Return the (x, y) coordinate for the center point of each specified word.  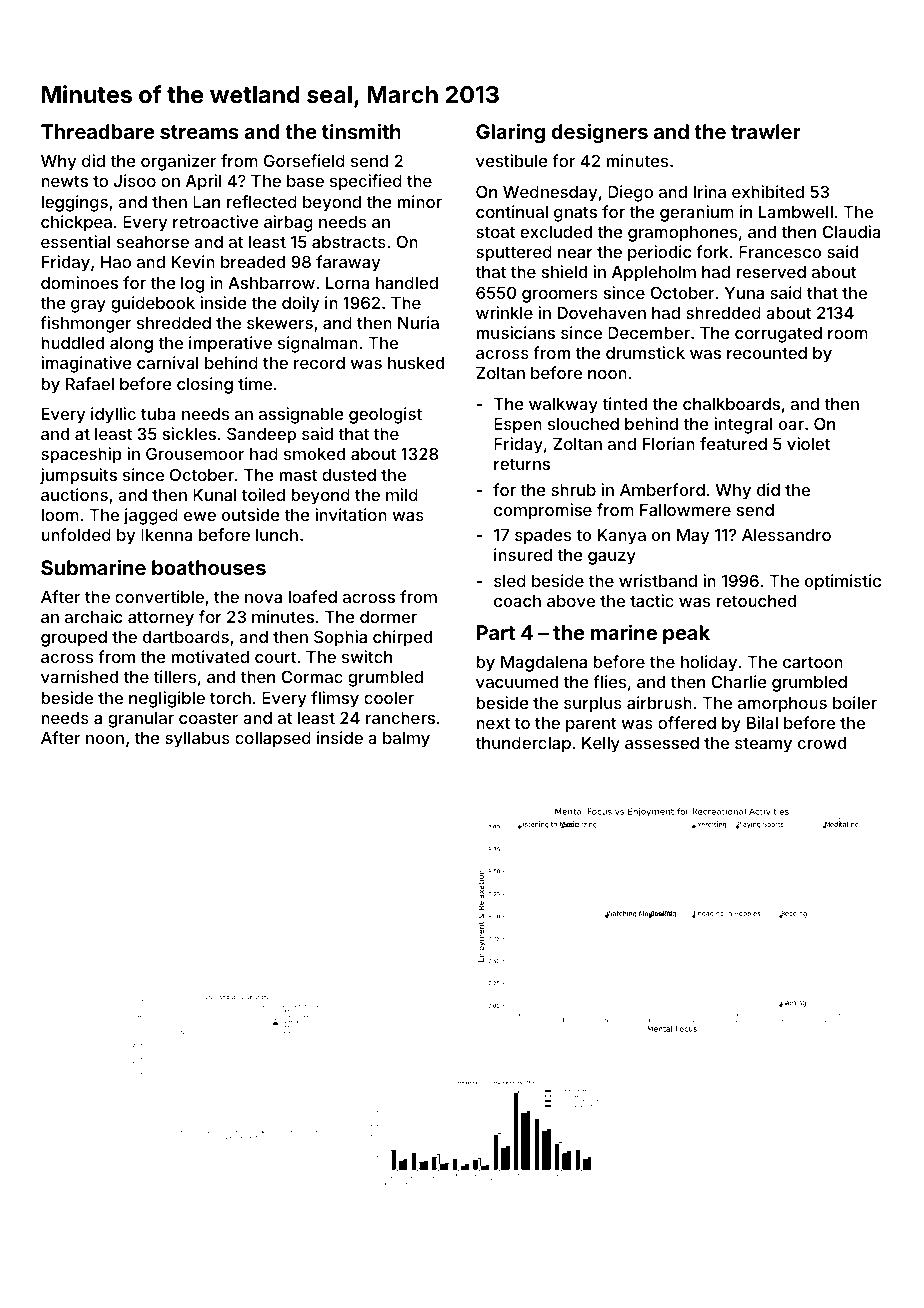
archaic (93, 616)
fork (712, 251)
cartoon (813, 662)
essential (76, 241)
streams (199, 132)
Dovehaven (602, 313)
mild (402, 494)
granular (141, 720)
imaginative (86, 364)
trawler (766, 131)
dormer (388, 617)
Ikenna (167, 535)
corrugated (778, 335)
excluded (556, 232)
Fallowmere (685, 510)
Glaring (510, 133)
